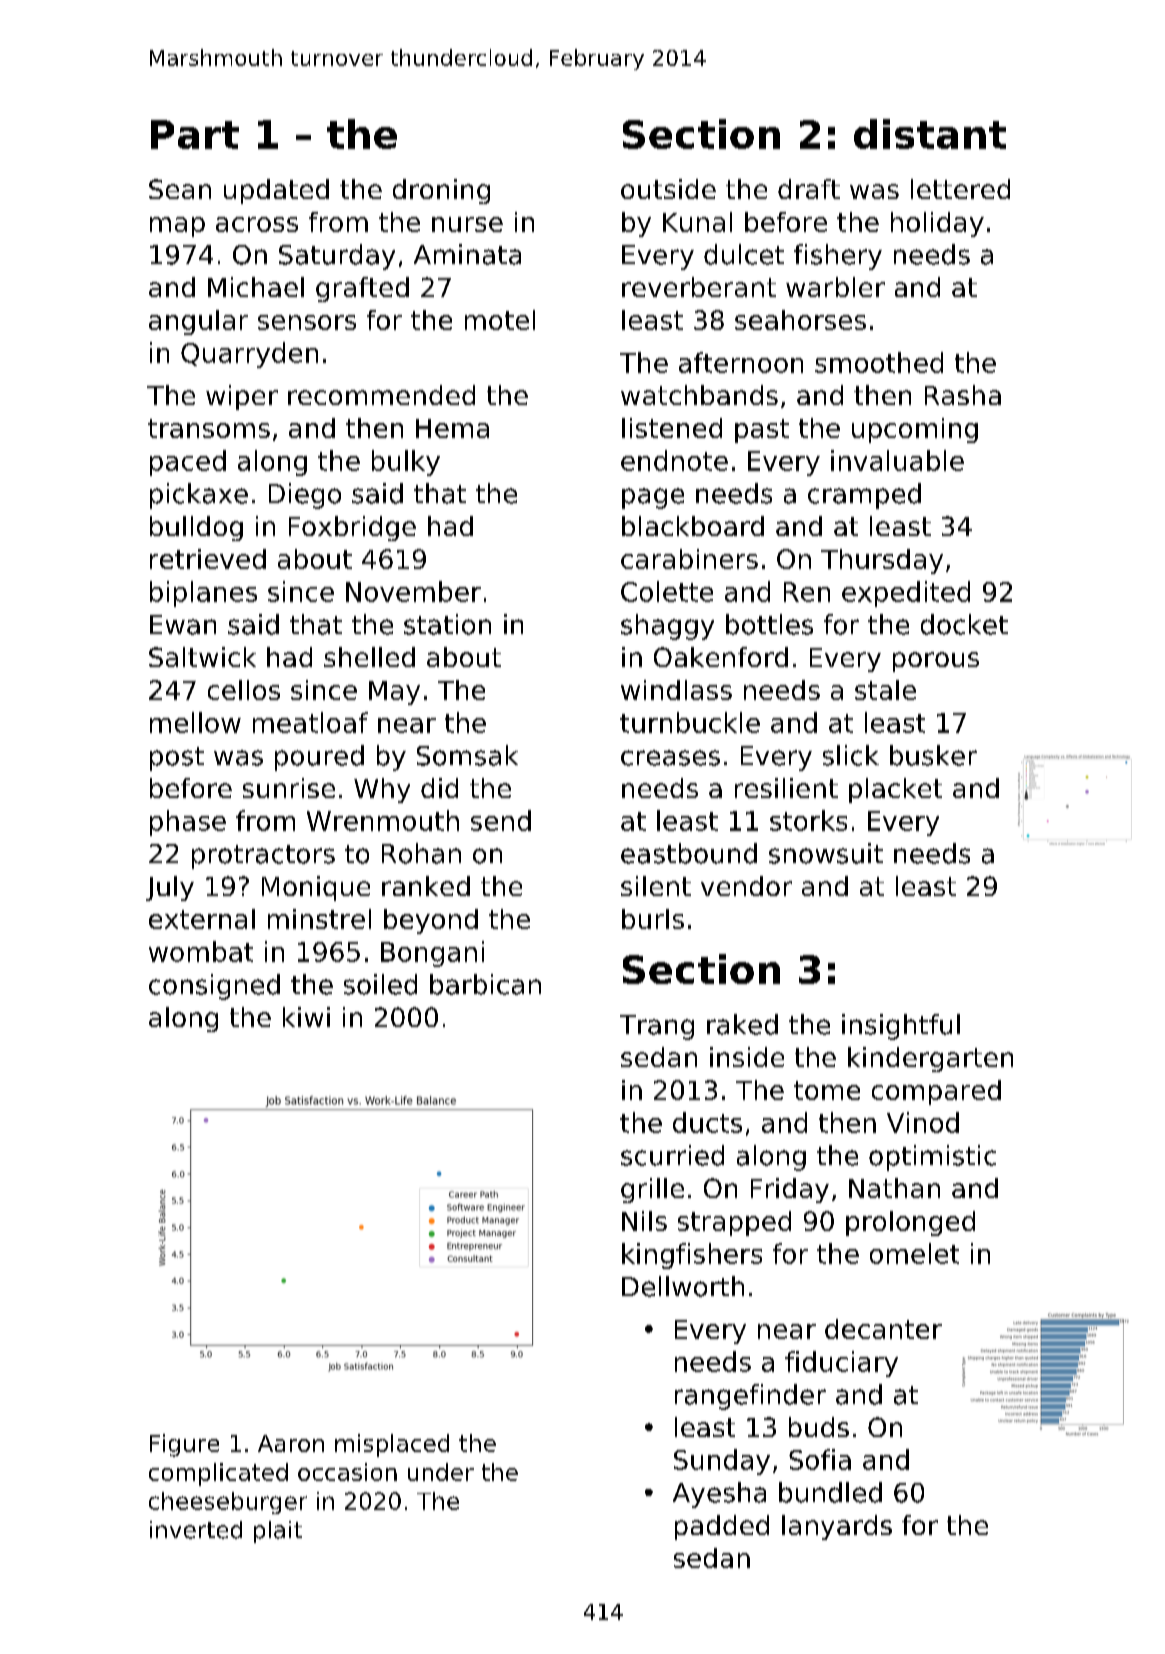  I want to click on turnbuckle, so click(690, 722).
